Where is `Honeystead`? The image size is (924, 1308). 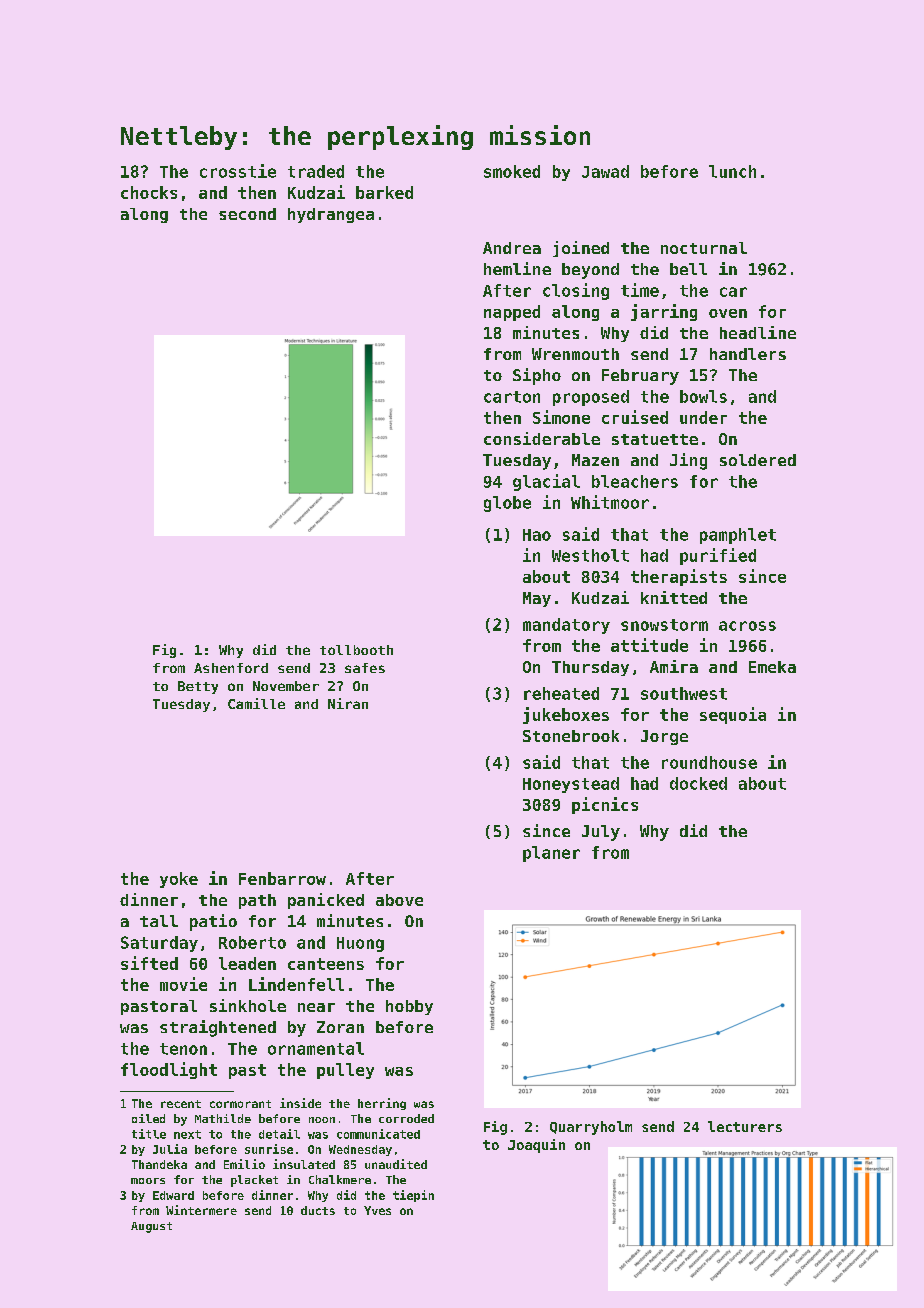
Honeystead is located at coordinates (571, 785).
